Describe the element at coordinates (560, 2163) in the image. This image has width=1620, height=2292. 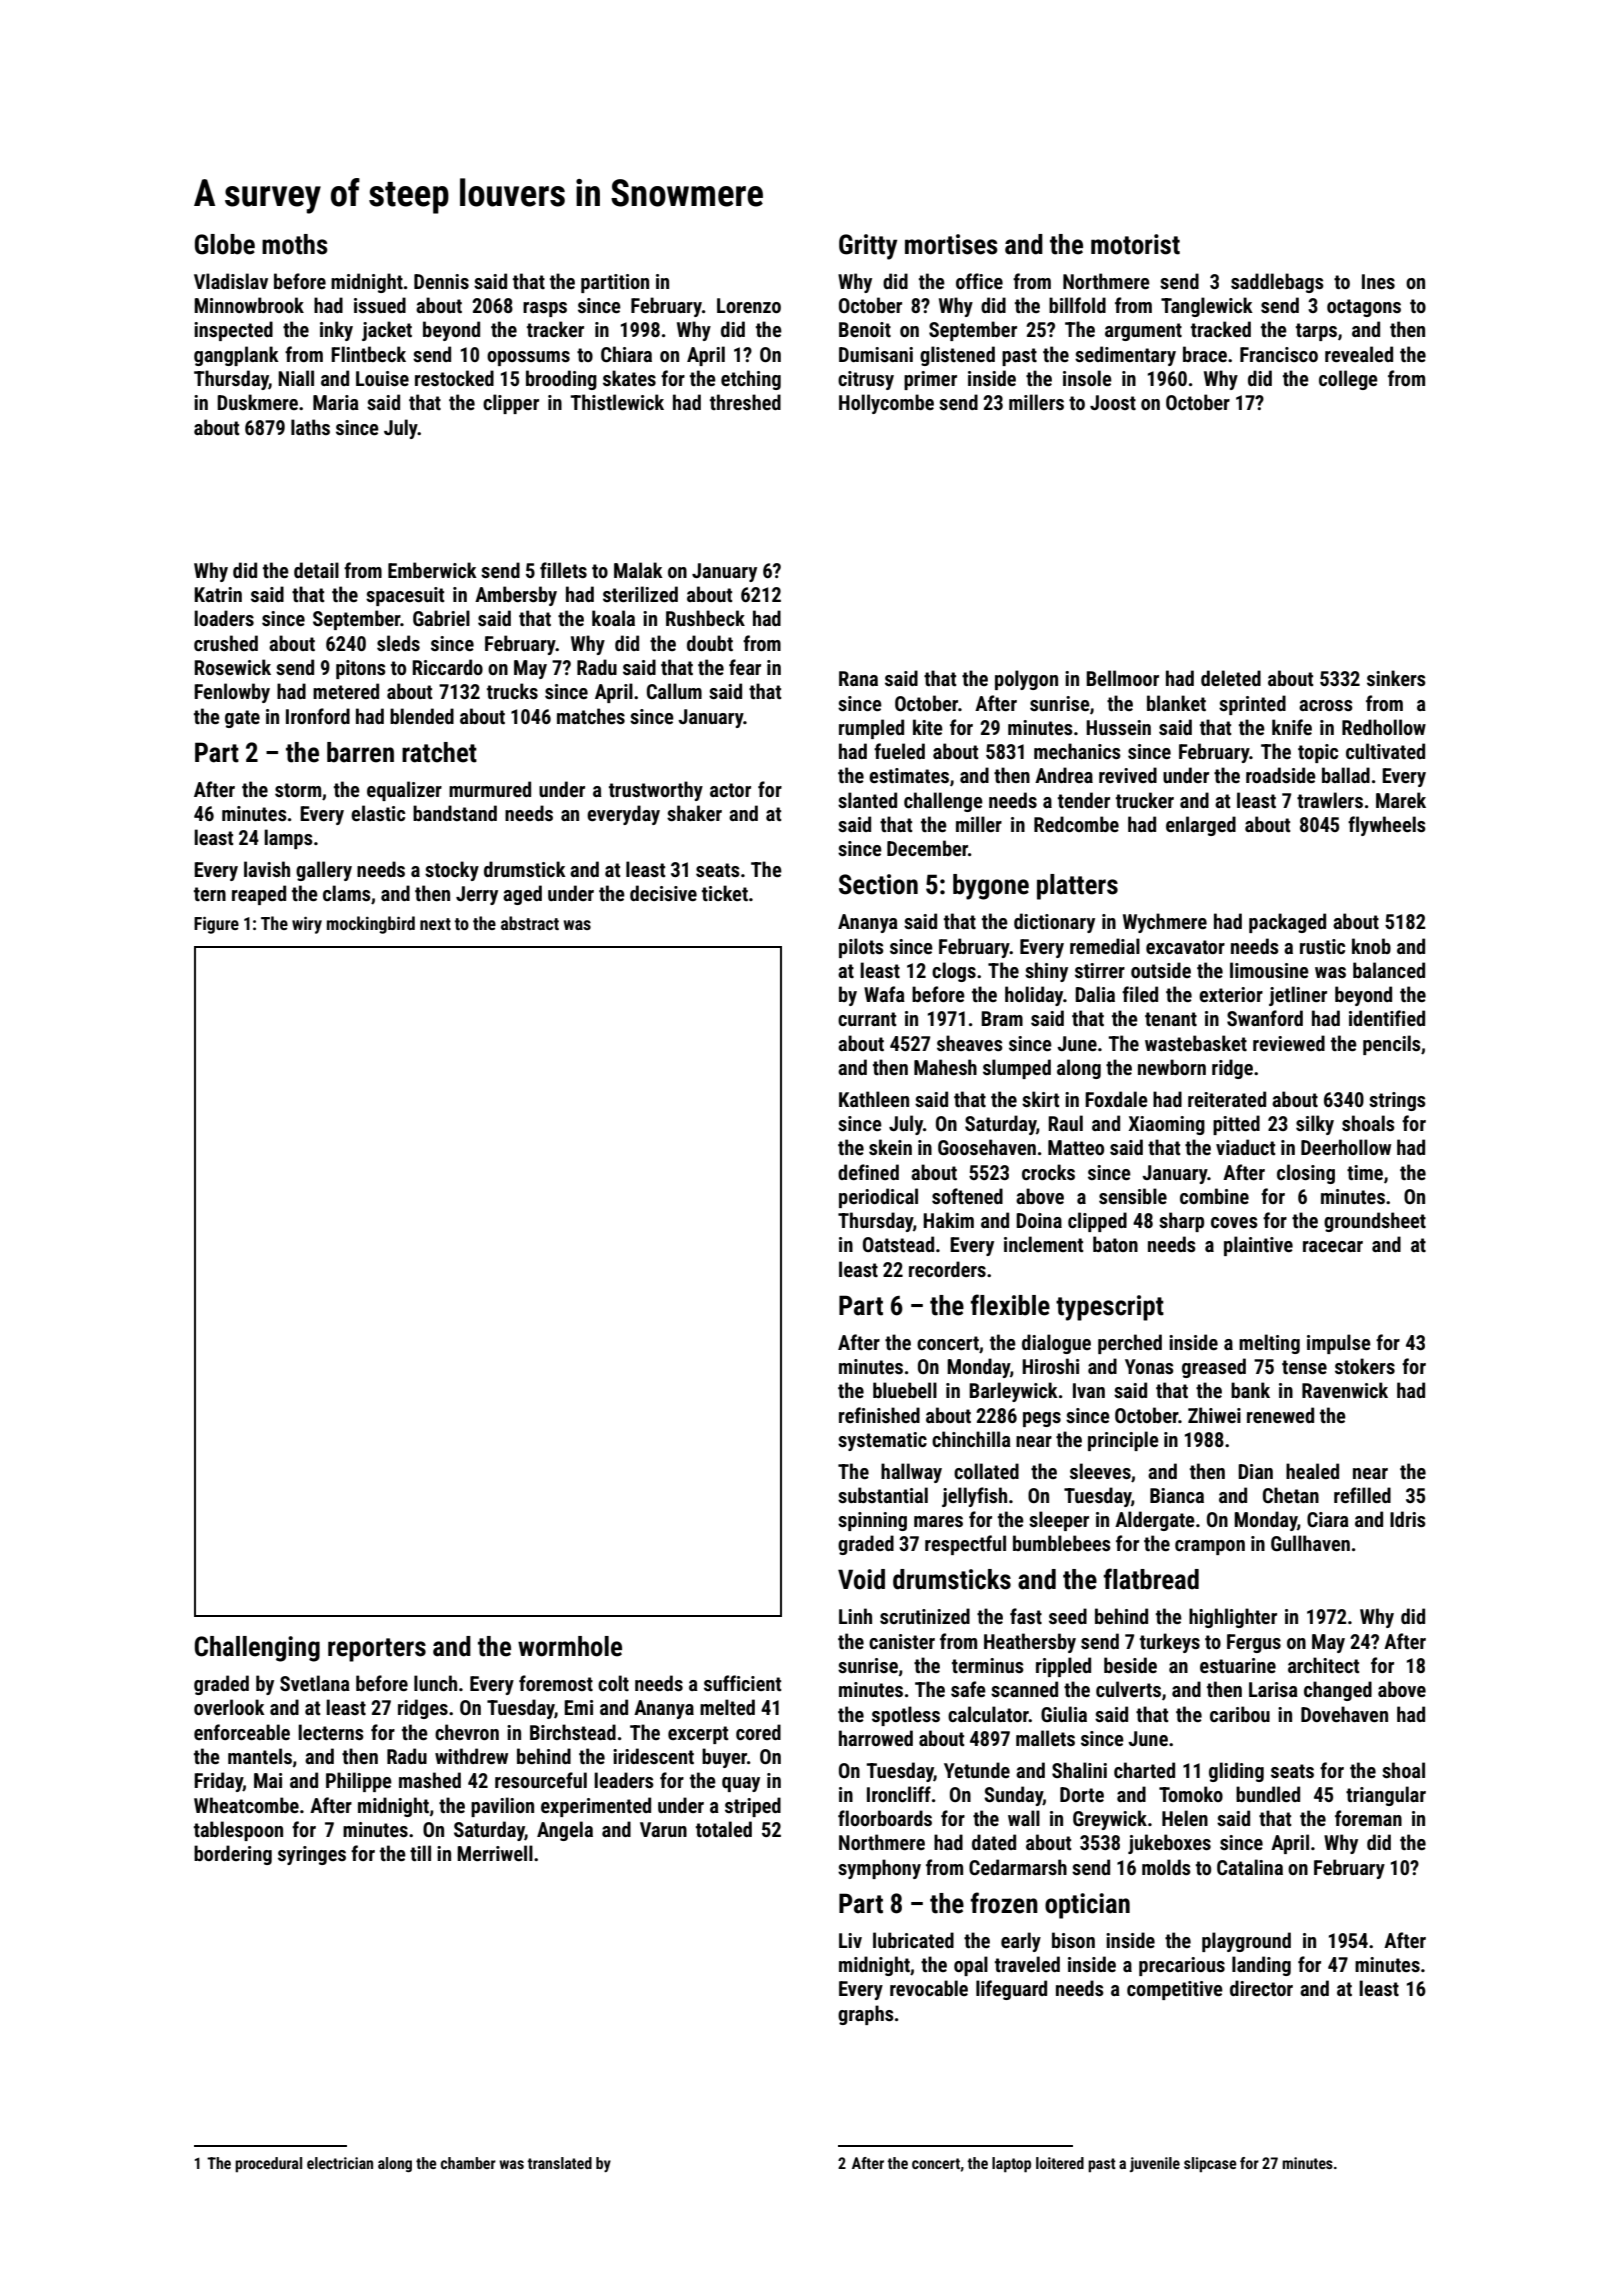
I see `translated` at that location.
